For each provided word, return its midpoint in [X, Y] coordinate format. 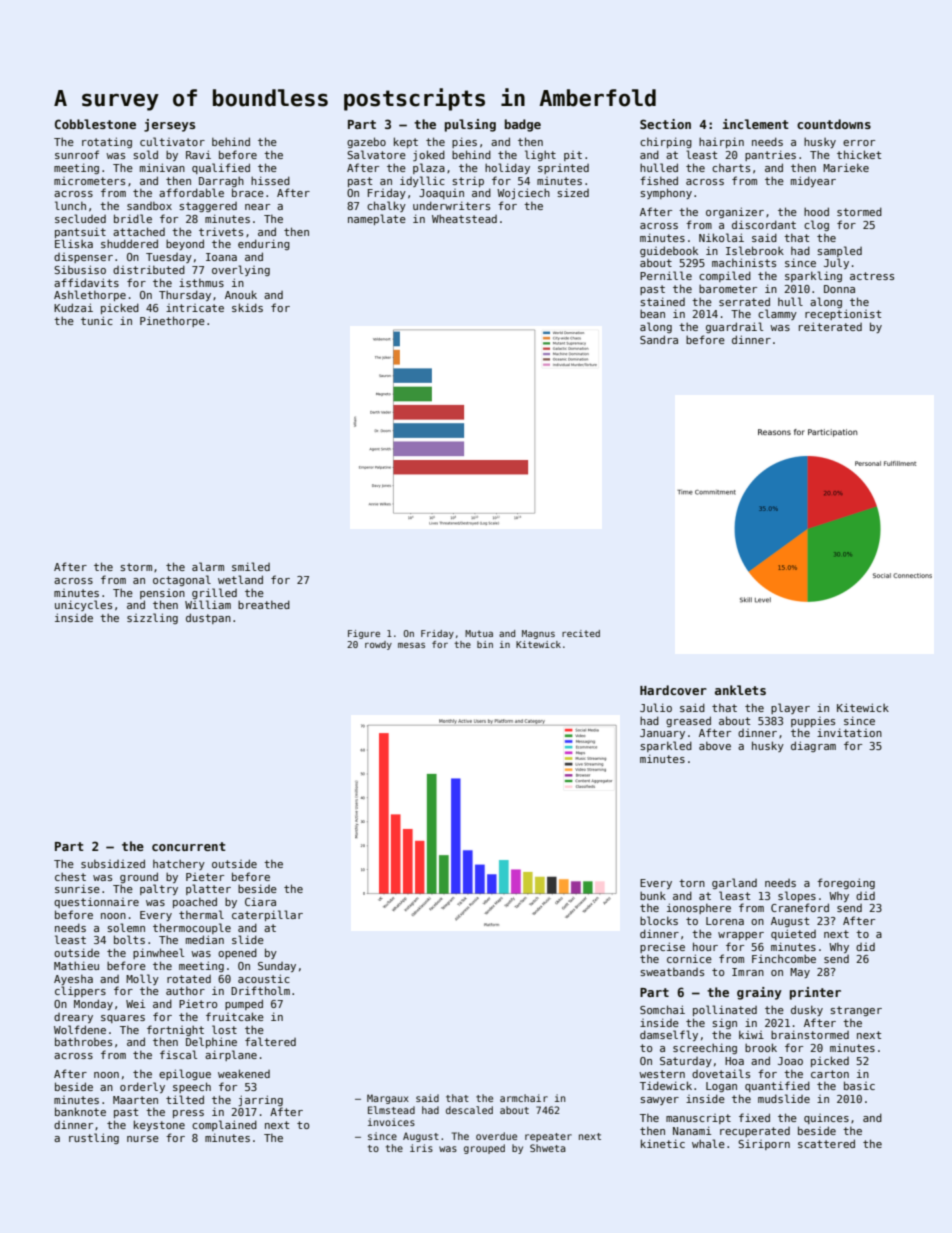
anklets [740, 690]
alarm [208, 566]
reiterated [830, 326]
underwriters [451, 205]
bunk [653, 895]
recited [581, 633]
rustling [94, 1138]
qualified [221, 168]
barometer [728, 288]
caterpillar [267, 915]
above [715, 746]
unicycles [83, 605]
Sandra [659, 339]
